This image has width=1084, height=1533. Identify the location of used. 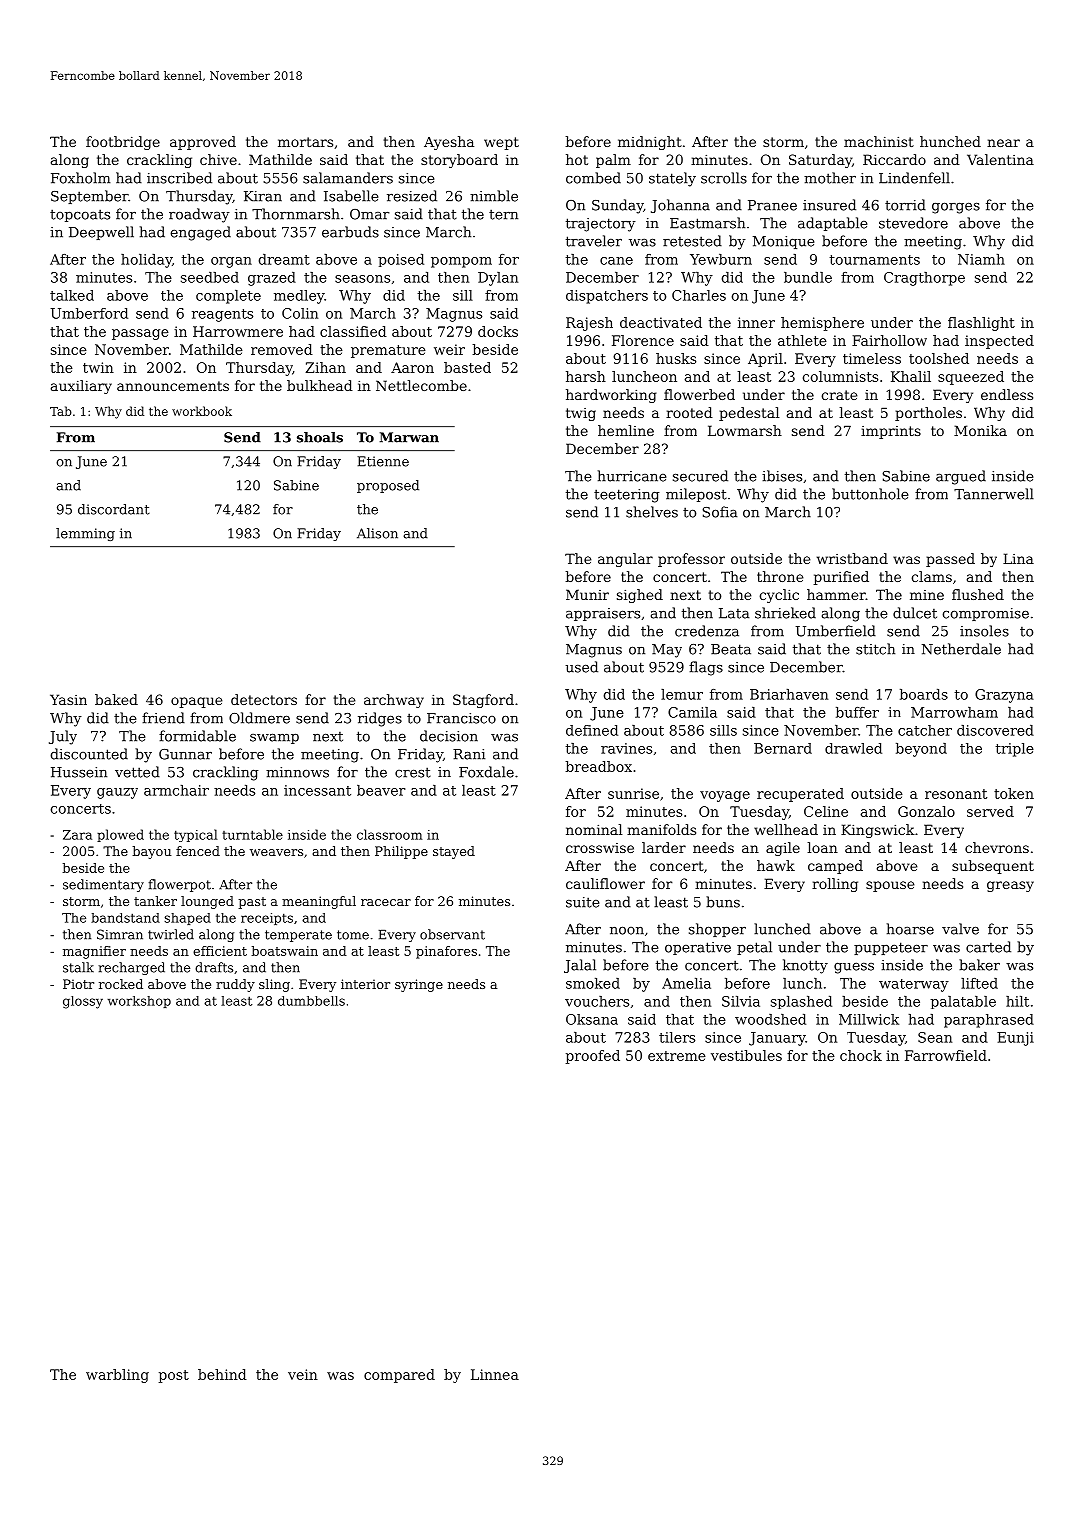
(582, 667).
